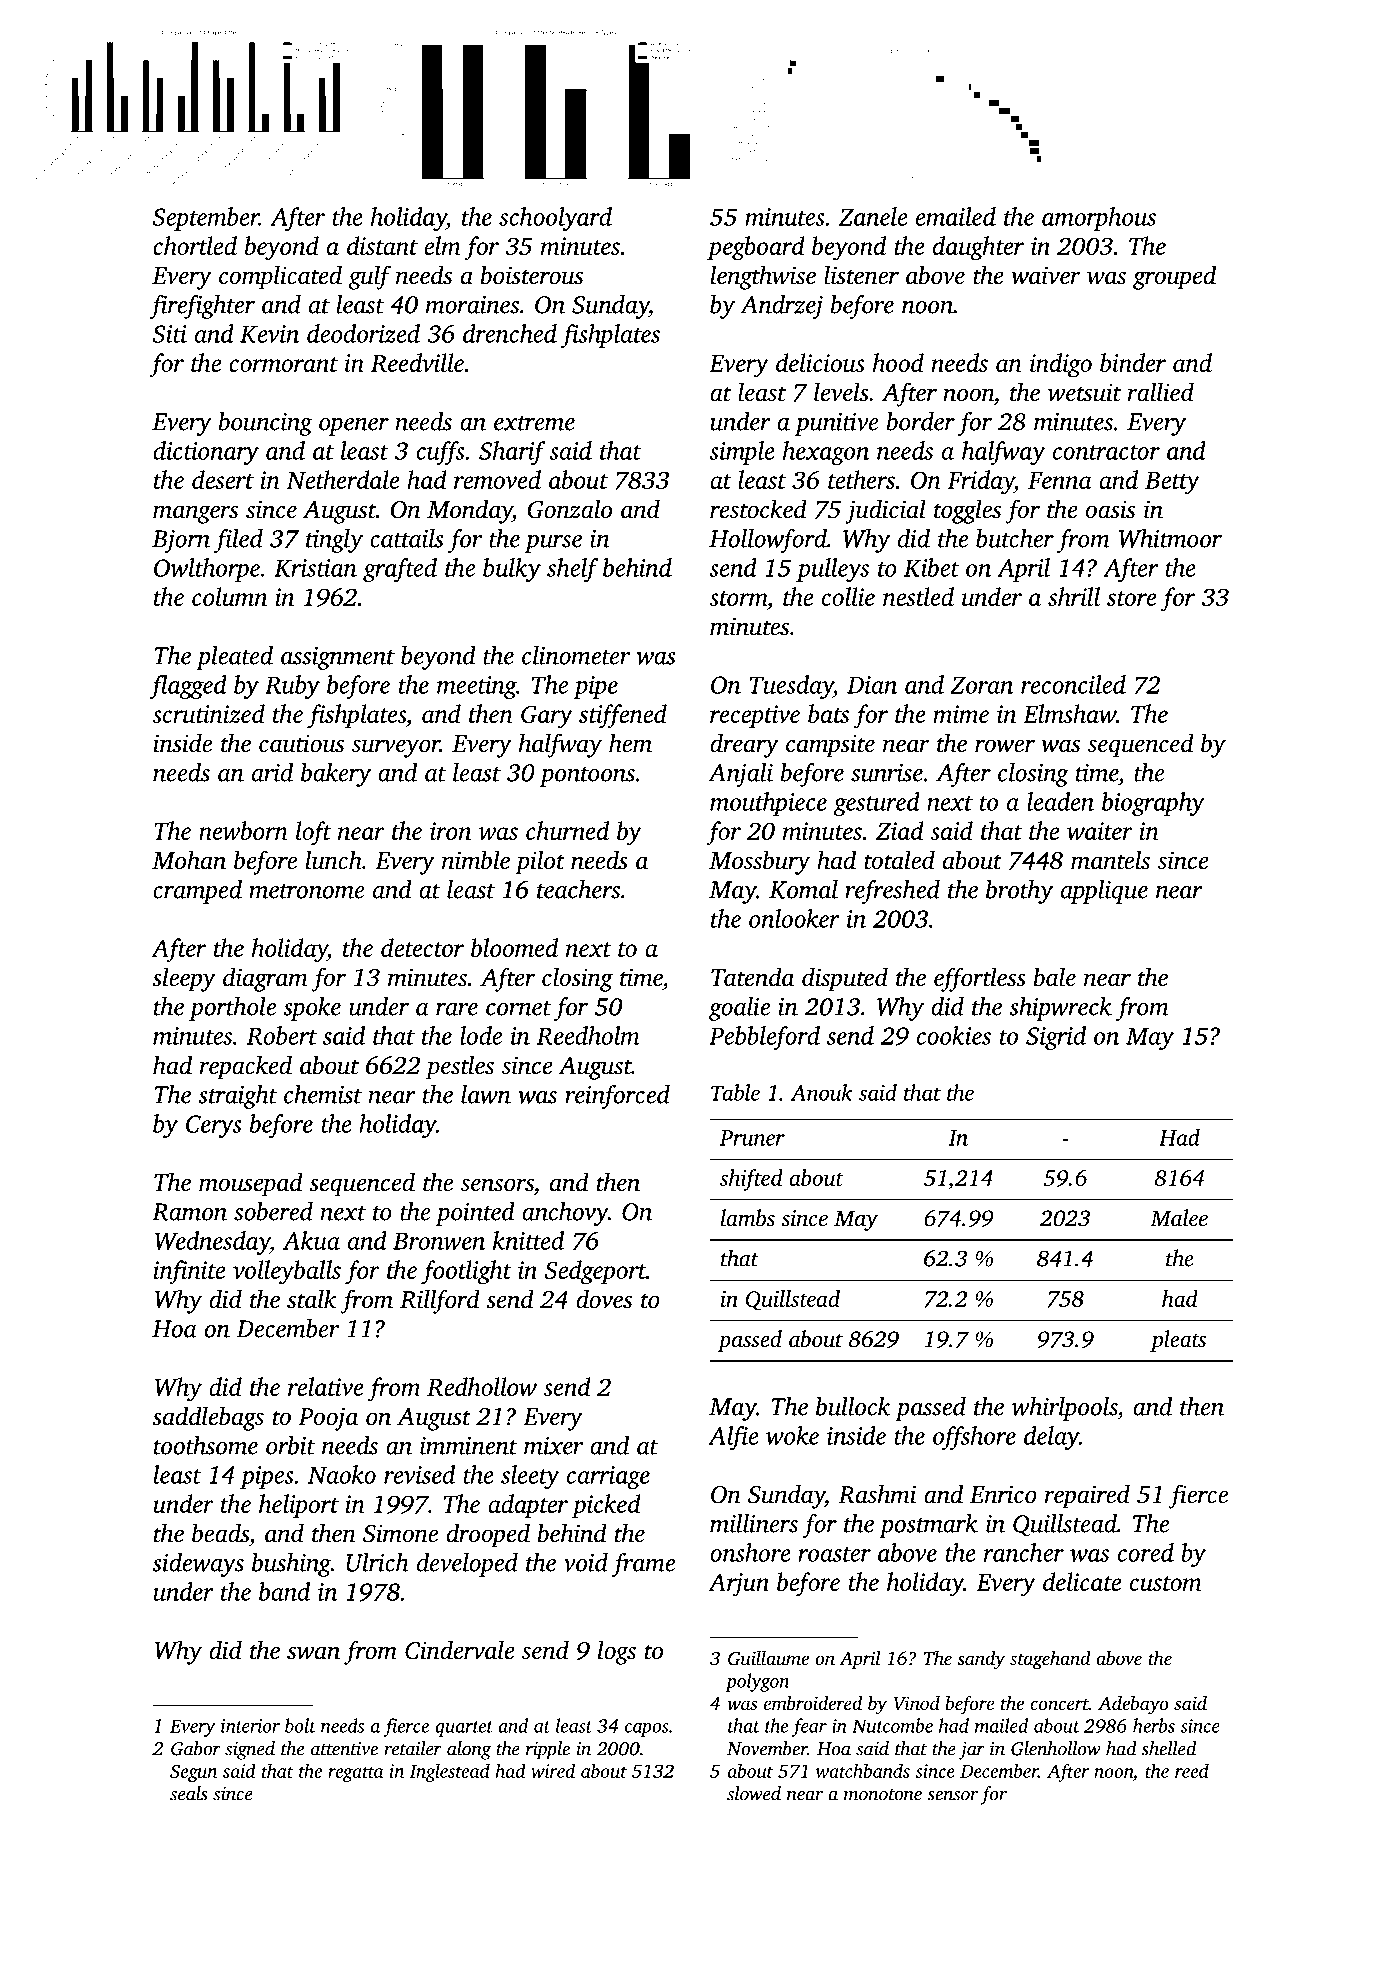  What do you see at coordinates (567, 830) in the page?
I see `churned` at bounding box center [567, 830].
